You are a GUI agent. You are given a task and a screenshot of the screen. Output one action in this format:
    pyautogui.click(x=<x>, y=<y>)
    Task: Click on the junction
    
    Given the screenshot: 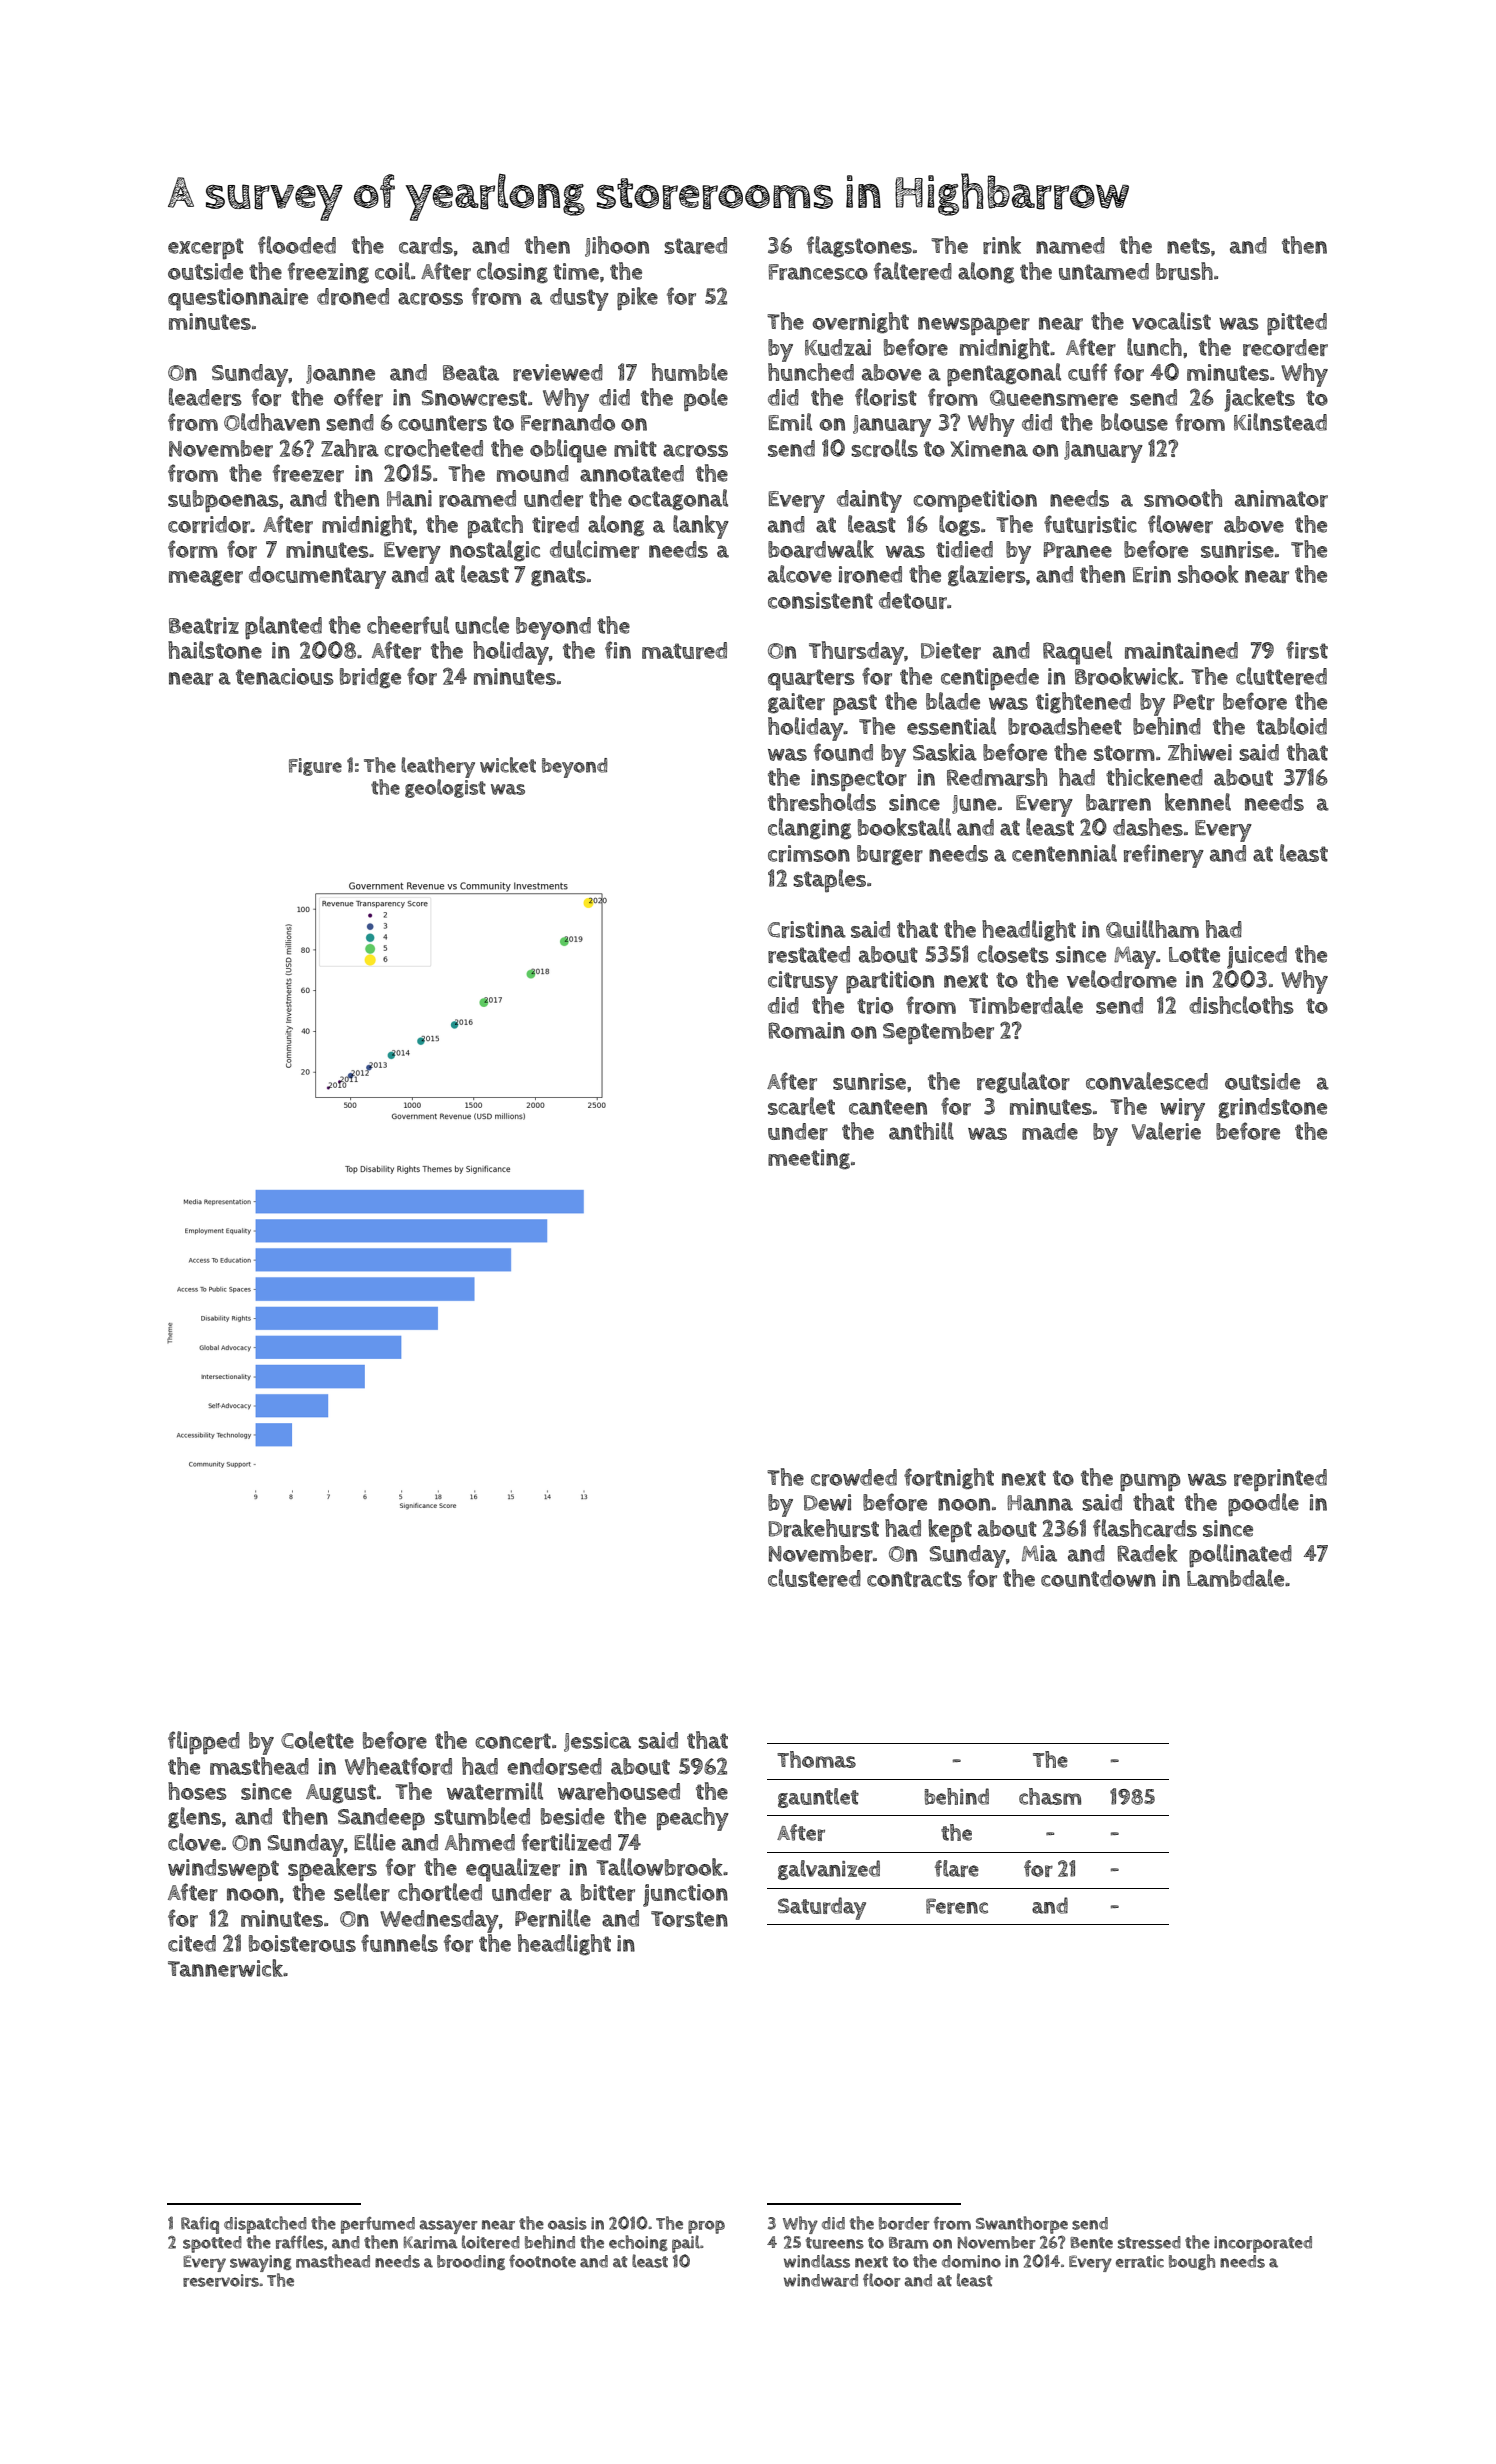 What is the action you would take?
    pyautogui.click(x=685, y=1895)
